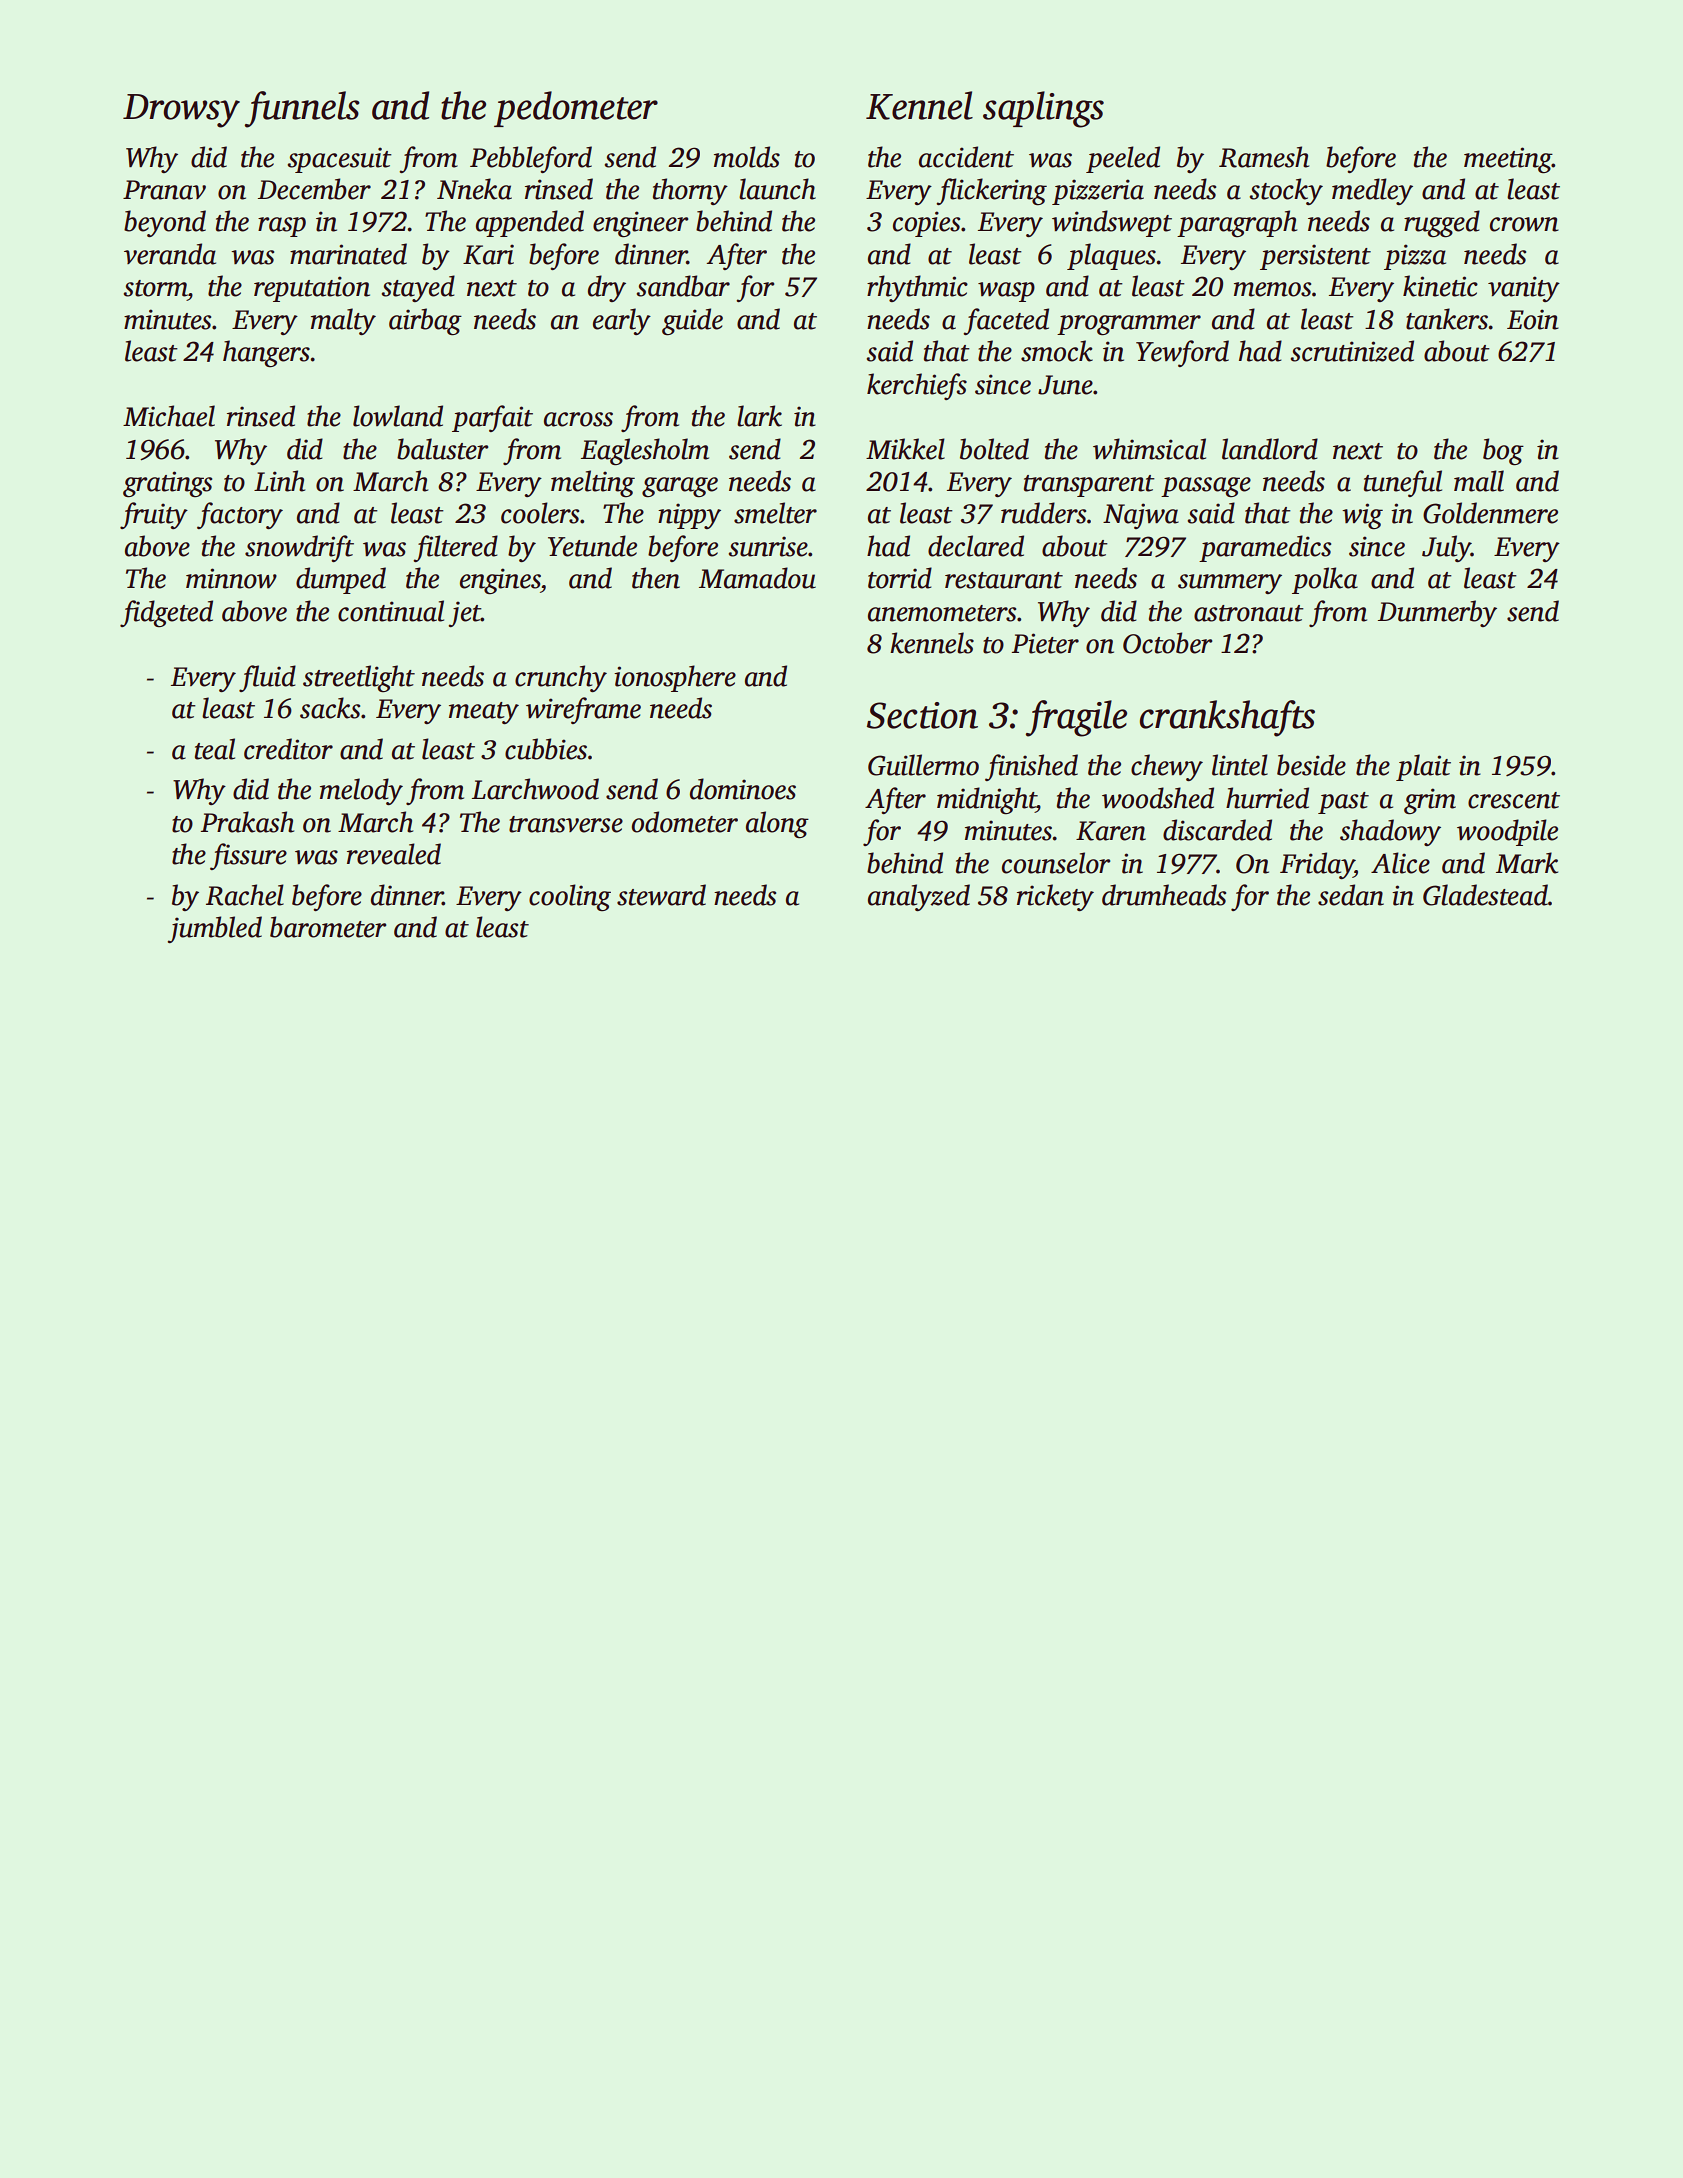 The image size is (1683, 2178). What do you see at coordinates (215, 929) in the image?
I see `jumbled` at bounding box center [215, 929].
